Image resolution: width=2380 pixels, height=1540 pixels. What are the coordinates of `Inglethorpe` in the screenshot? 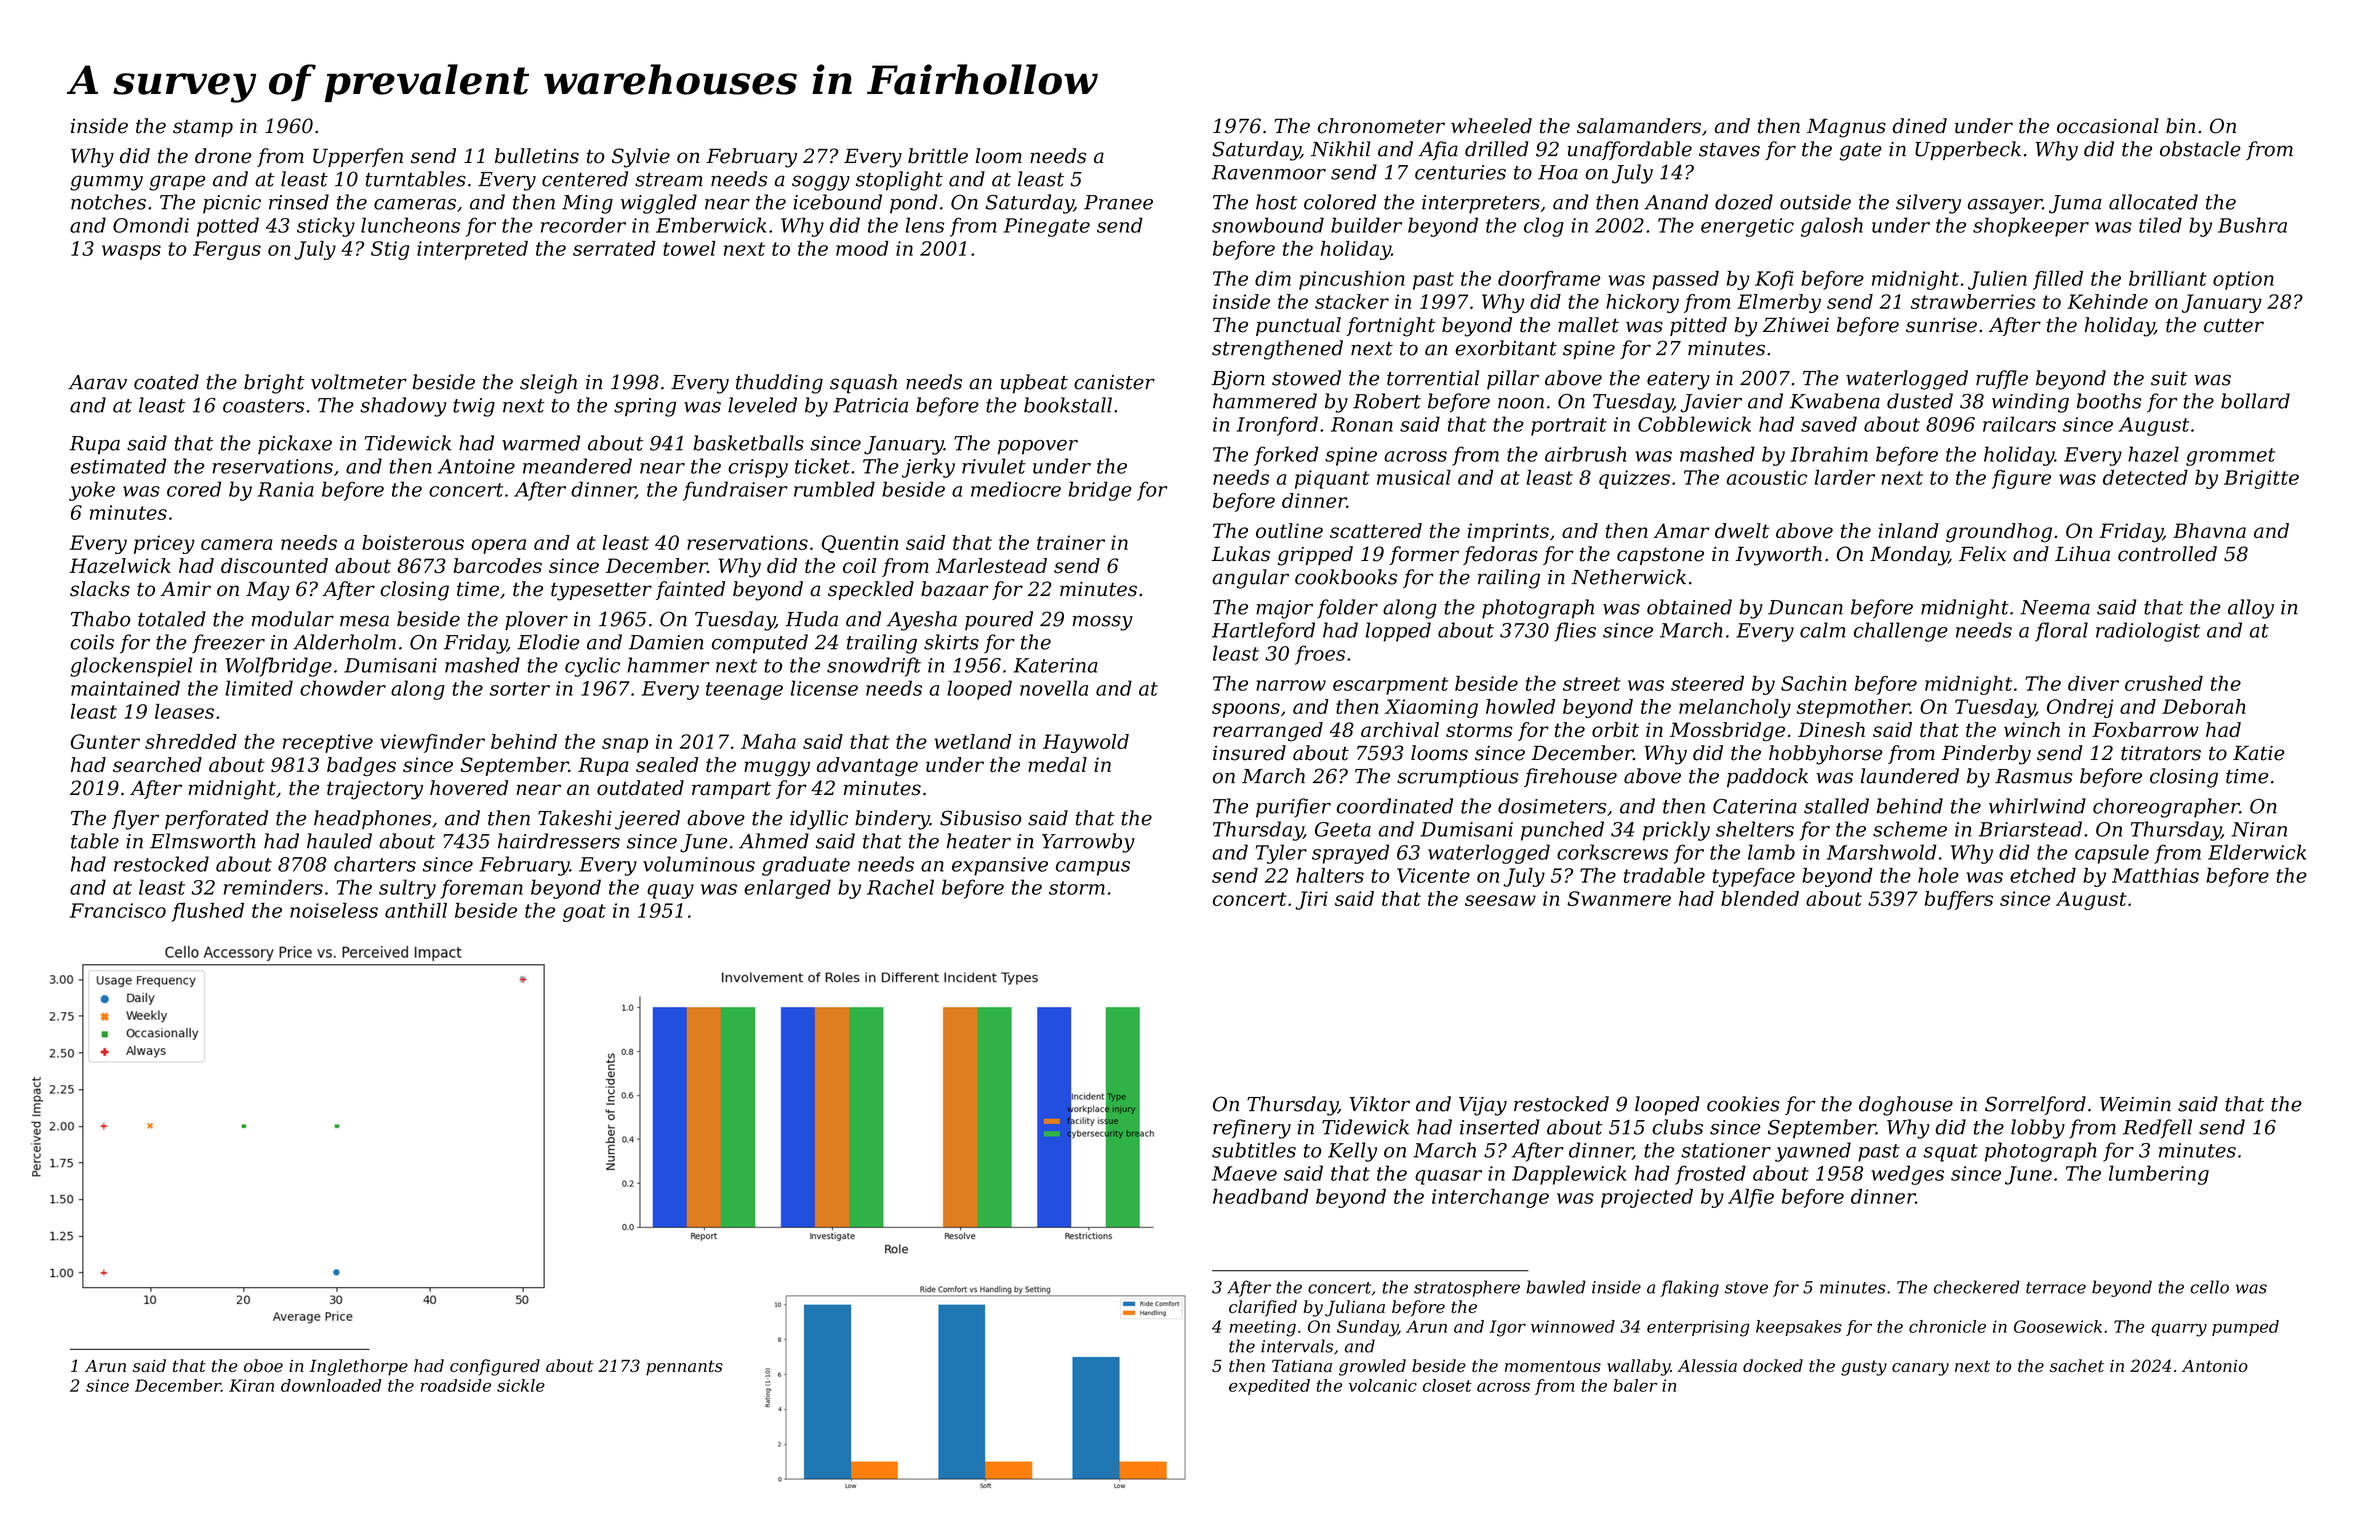 It's located at (359, 1367).
